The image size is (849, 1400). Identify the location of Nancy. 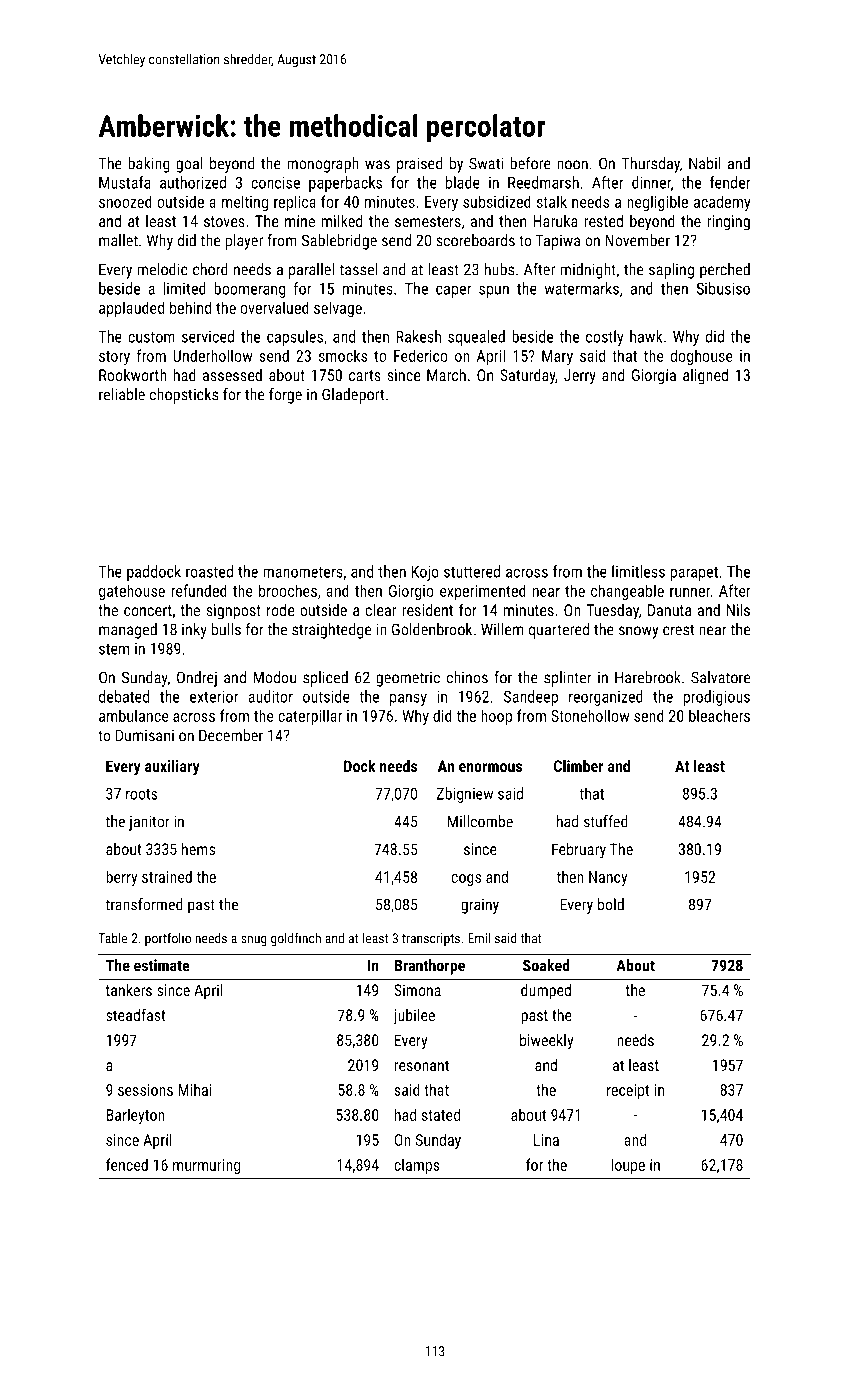
(608, 878).
